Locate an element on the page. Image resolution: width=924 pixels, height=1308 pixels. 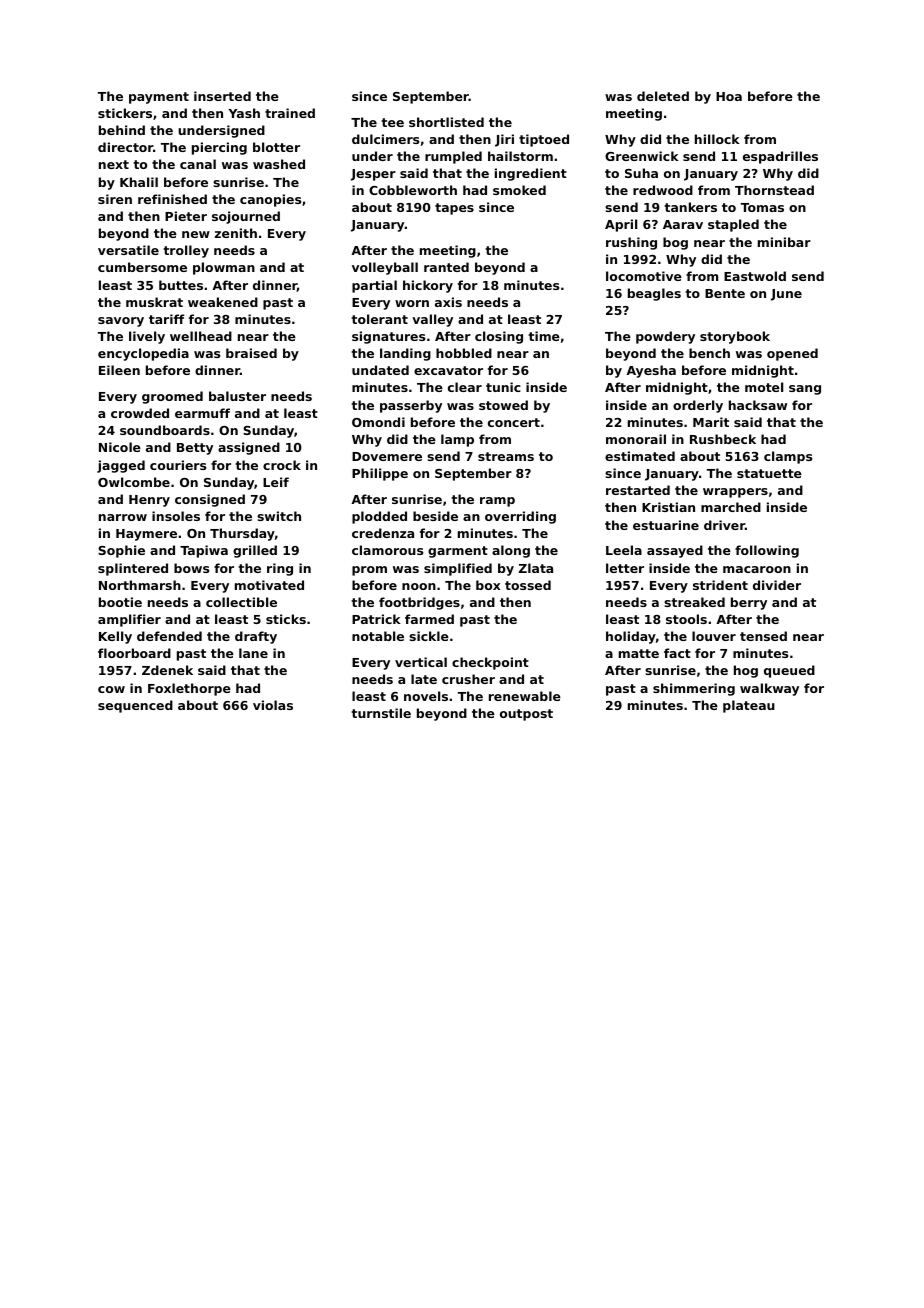
Marit is located at coordinates (711, 422).
